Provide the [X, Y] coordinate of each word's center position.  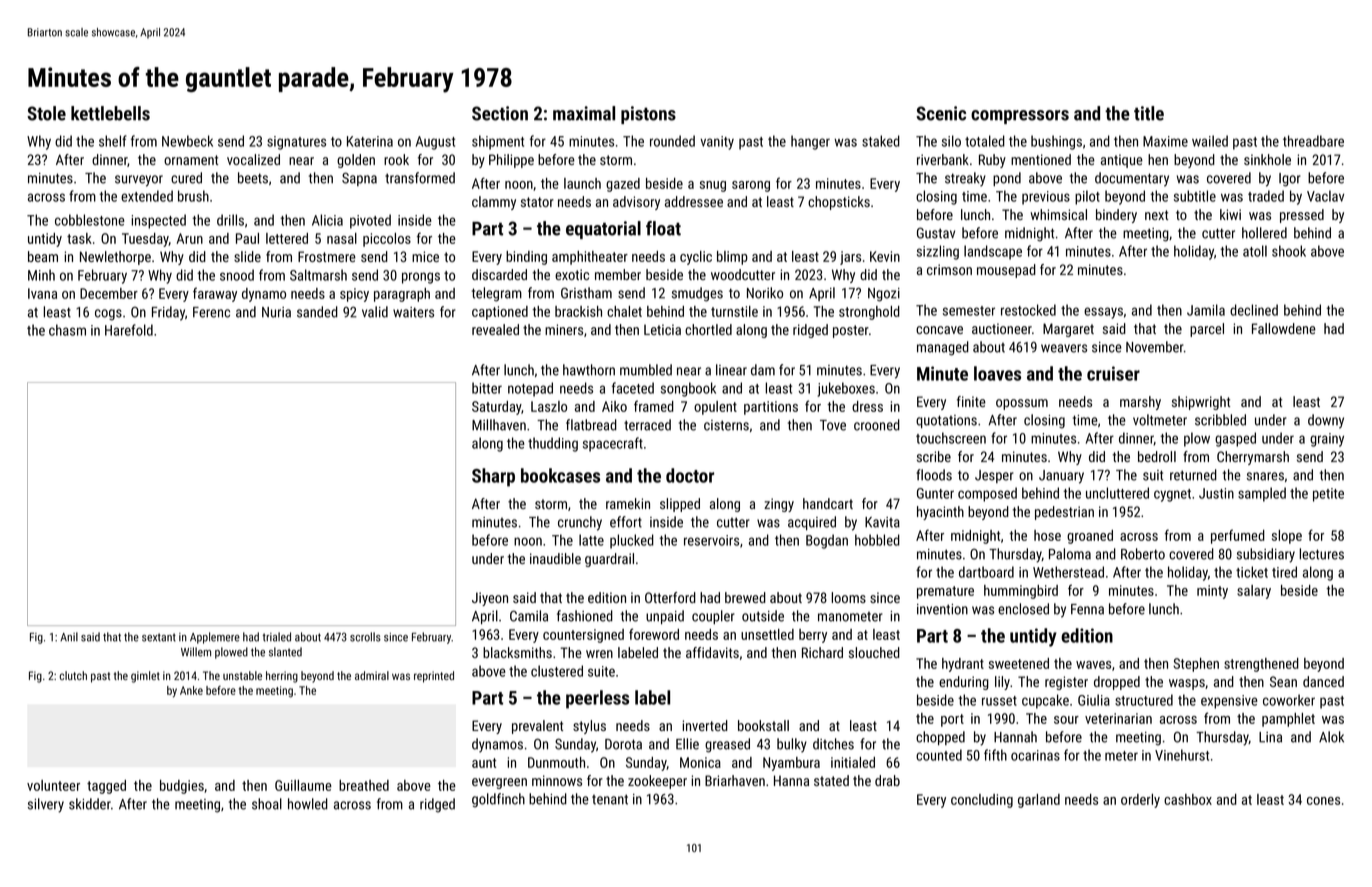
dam [763, 370]
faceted [633, 388]
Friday [168, 313]
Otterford [670, 597]
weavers [1064, 348]
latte [591, 540]
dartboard [986, 572]
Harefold [129, 330]
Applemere [215, 638]
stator [537, 202]
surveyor [139, 181]
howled [308, 804]
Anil [69, 636]
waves [1093, 665]
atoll [1255, 251]
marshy [1140, 403]
